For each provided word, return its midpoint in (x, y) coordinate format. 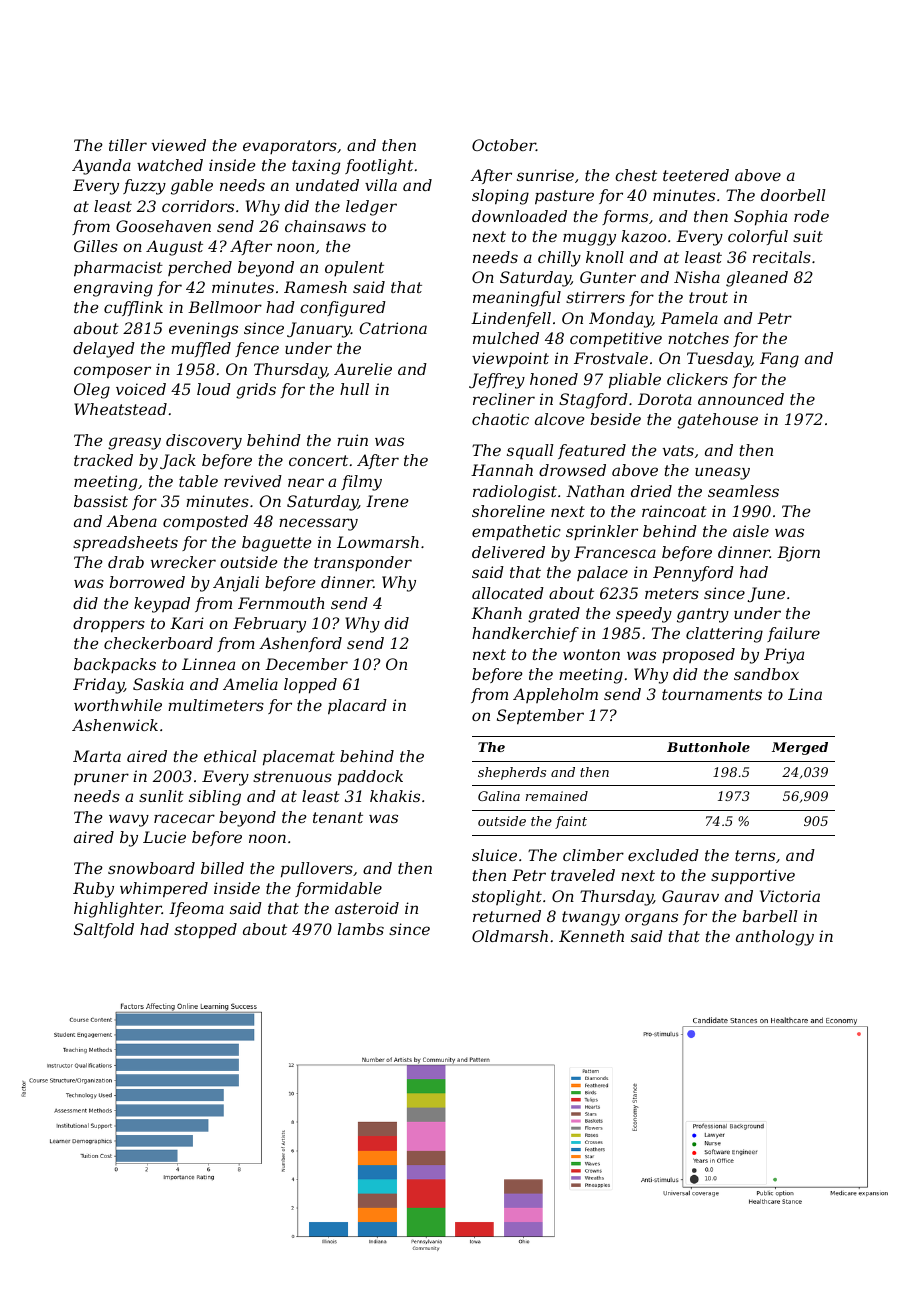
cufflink (133, 308)
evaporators (290, 147)
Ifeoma (196, 909)
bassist (101, 501)
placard (357, 707)
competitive (616, 339)
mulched (506, 338)
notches (698, 338)
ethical (230, 756)
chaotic (500, 419)
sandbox (766, 674)
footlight (379, 167)
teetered (696, 175)
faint (571, 822)
